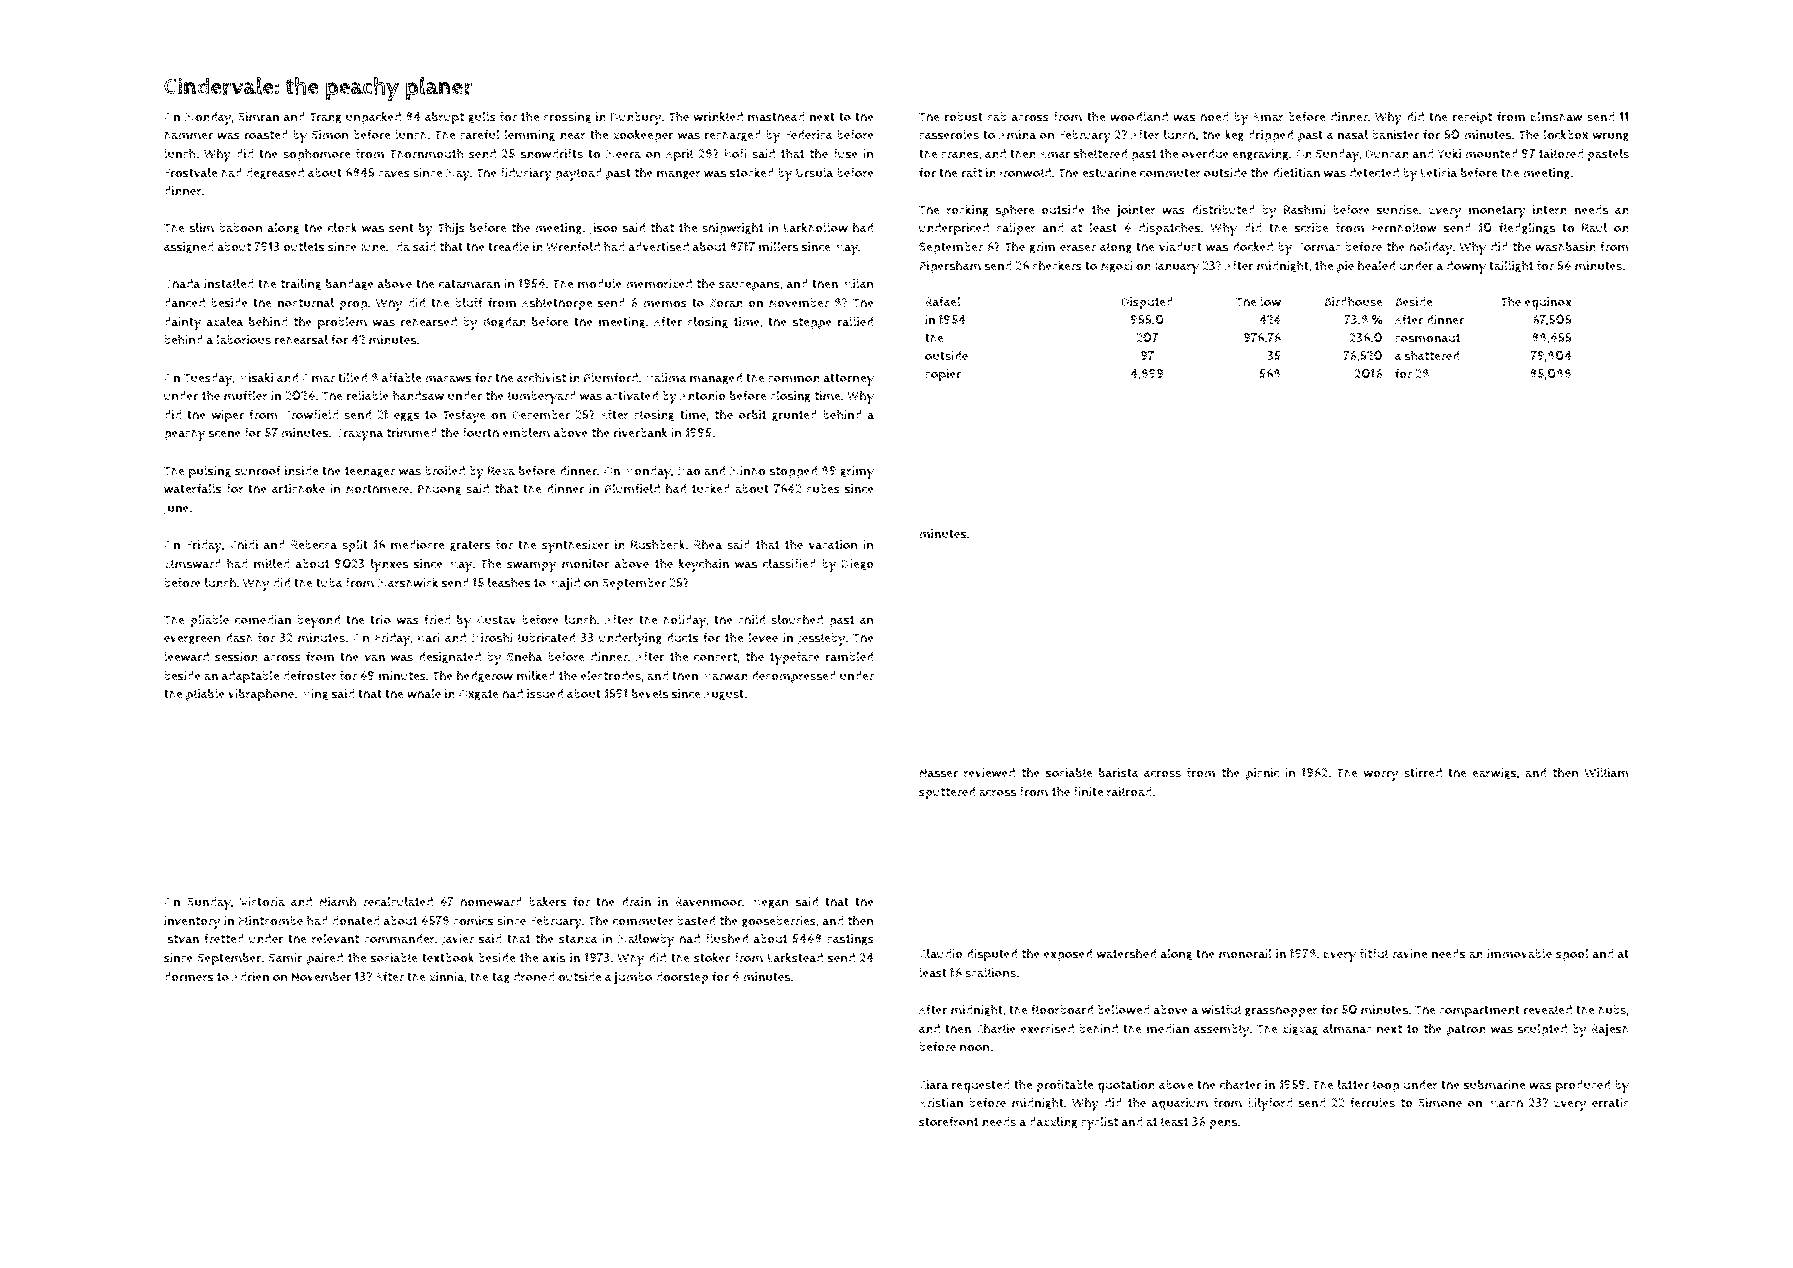 The width and height of the screenshot is (1793, 1268). I want to click on Simran, so click(258, 117).
